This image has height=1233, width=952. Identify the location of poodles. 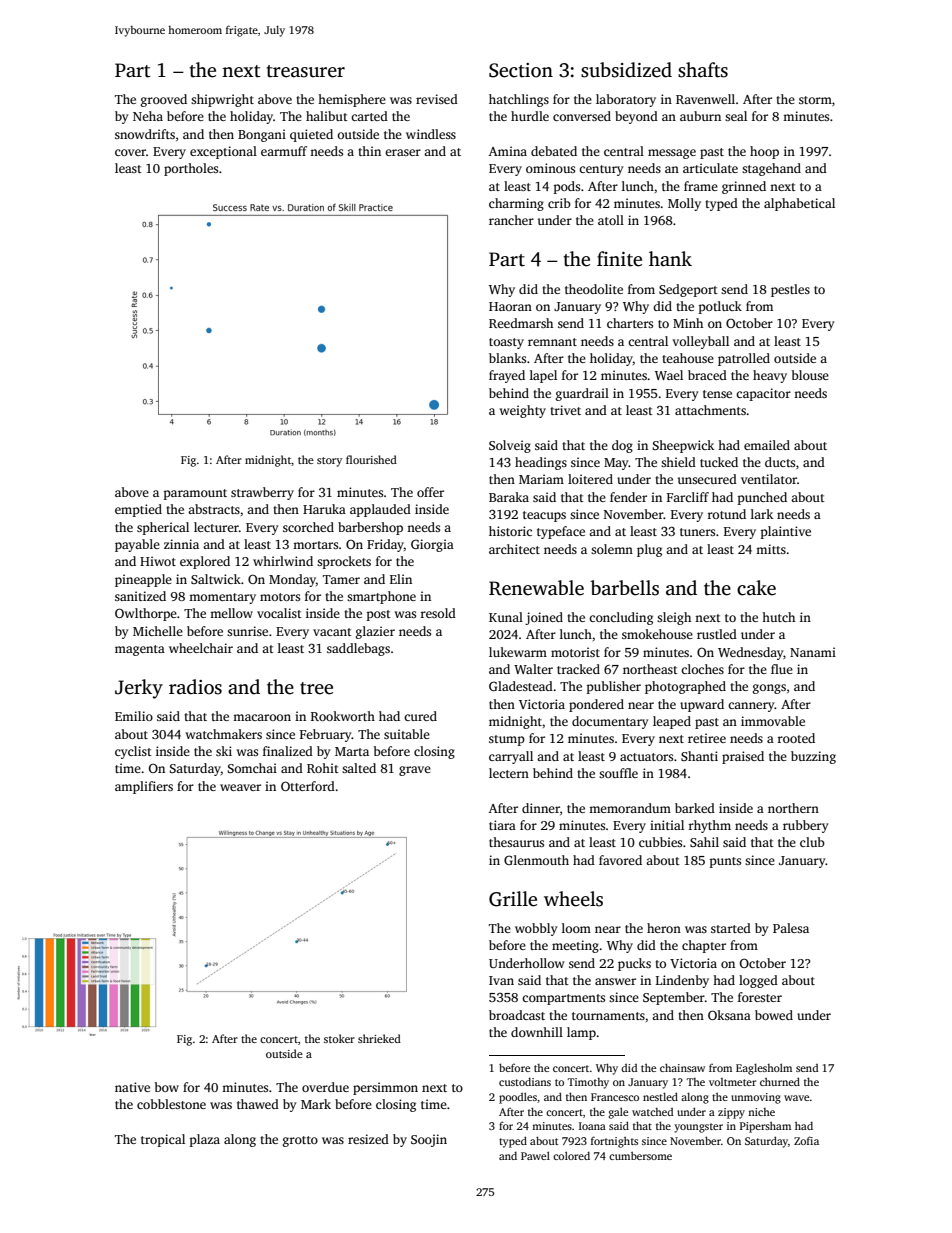
(518, 1098).
